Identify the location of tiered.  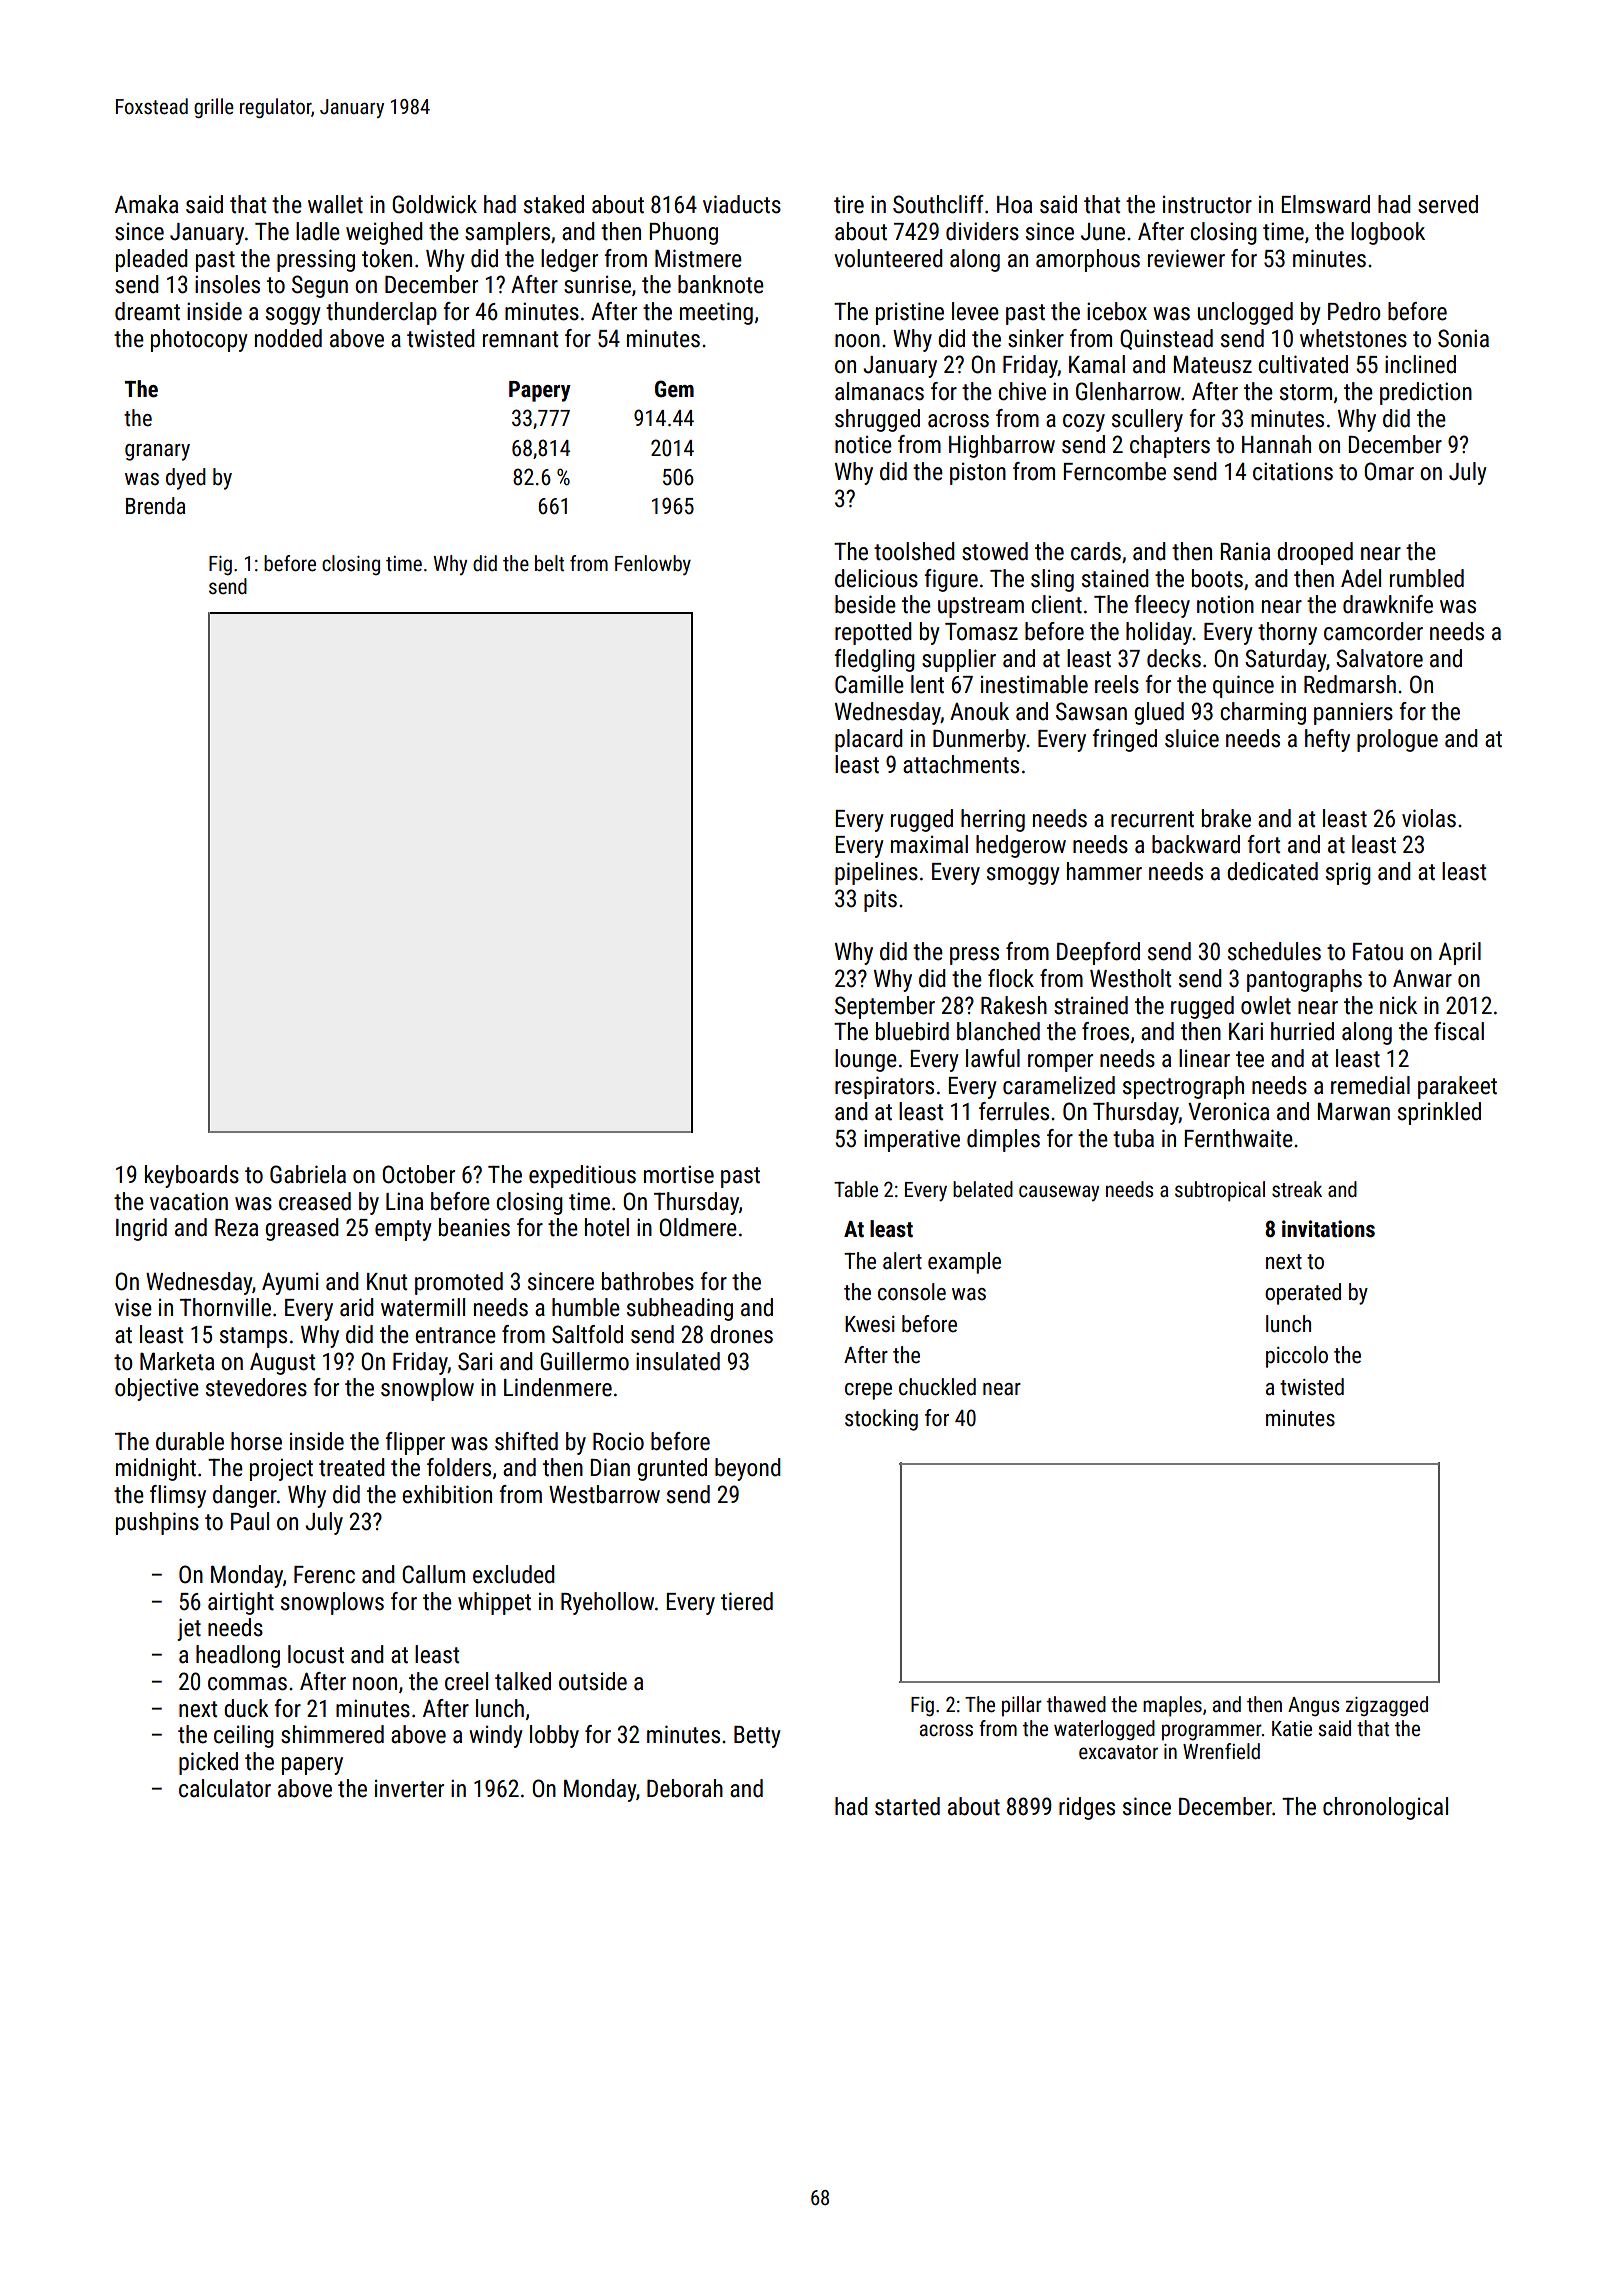
(747, 1601).
